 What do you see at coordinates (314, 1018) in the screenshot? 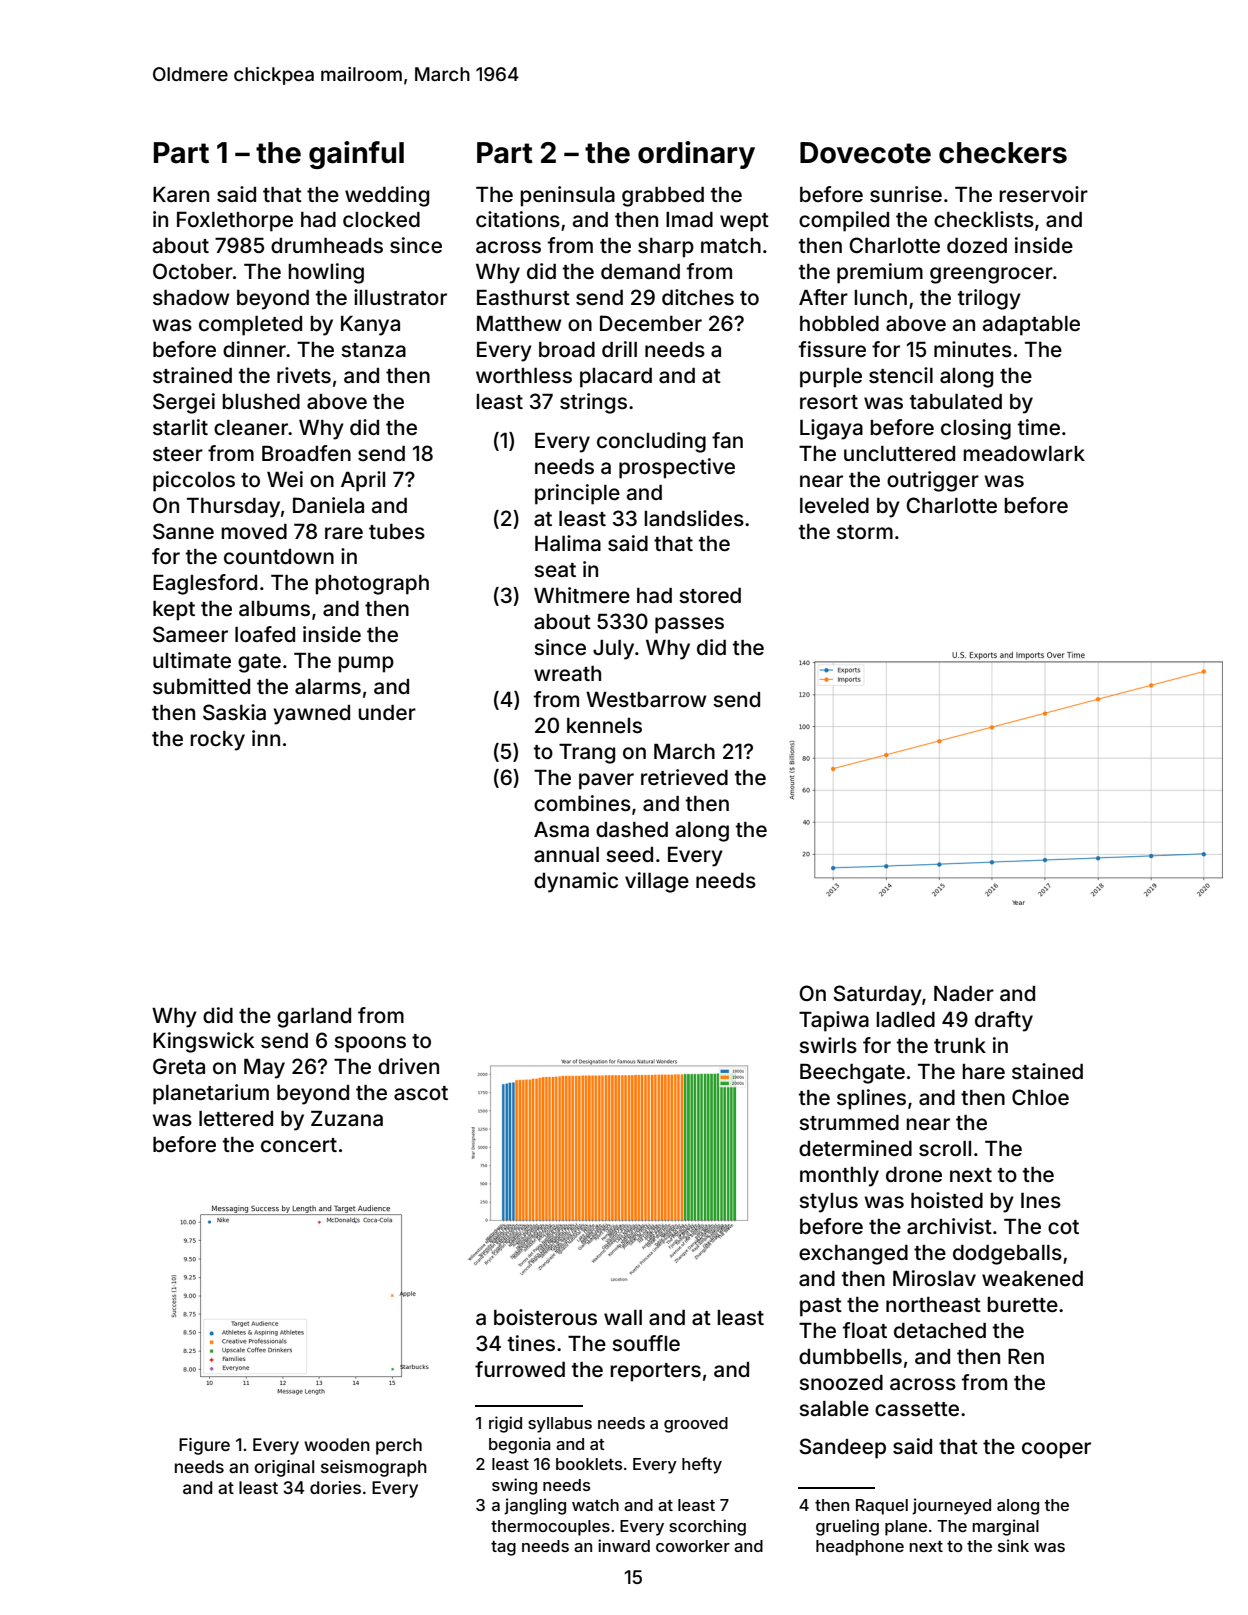
I see `garland` at bounding box center [314, 1018].
